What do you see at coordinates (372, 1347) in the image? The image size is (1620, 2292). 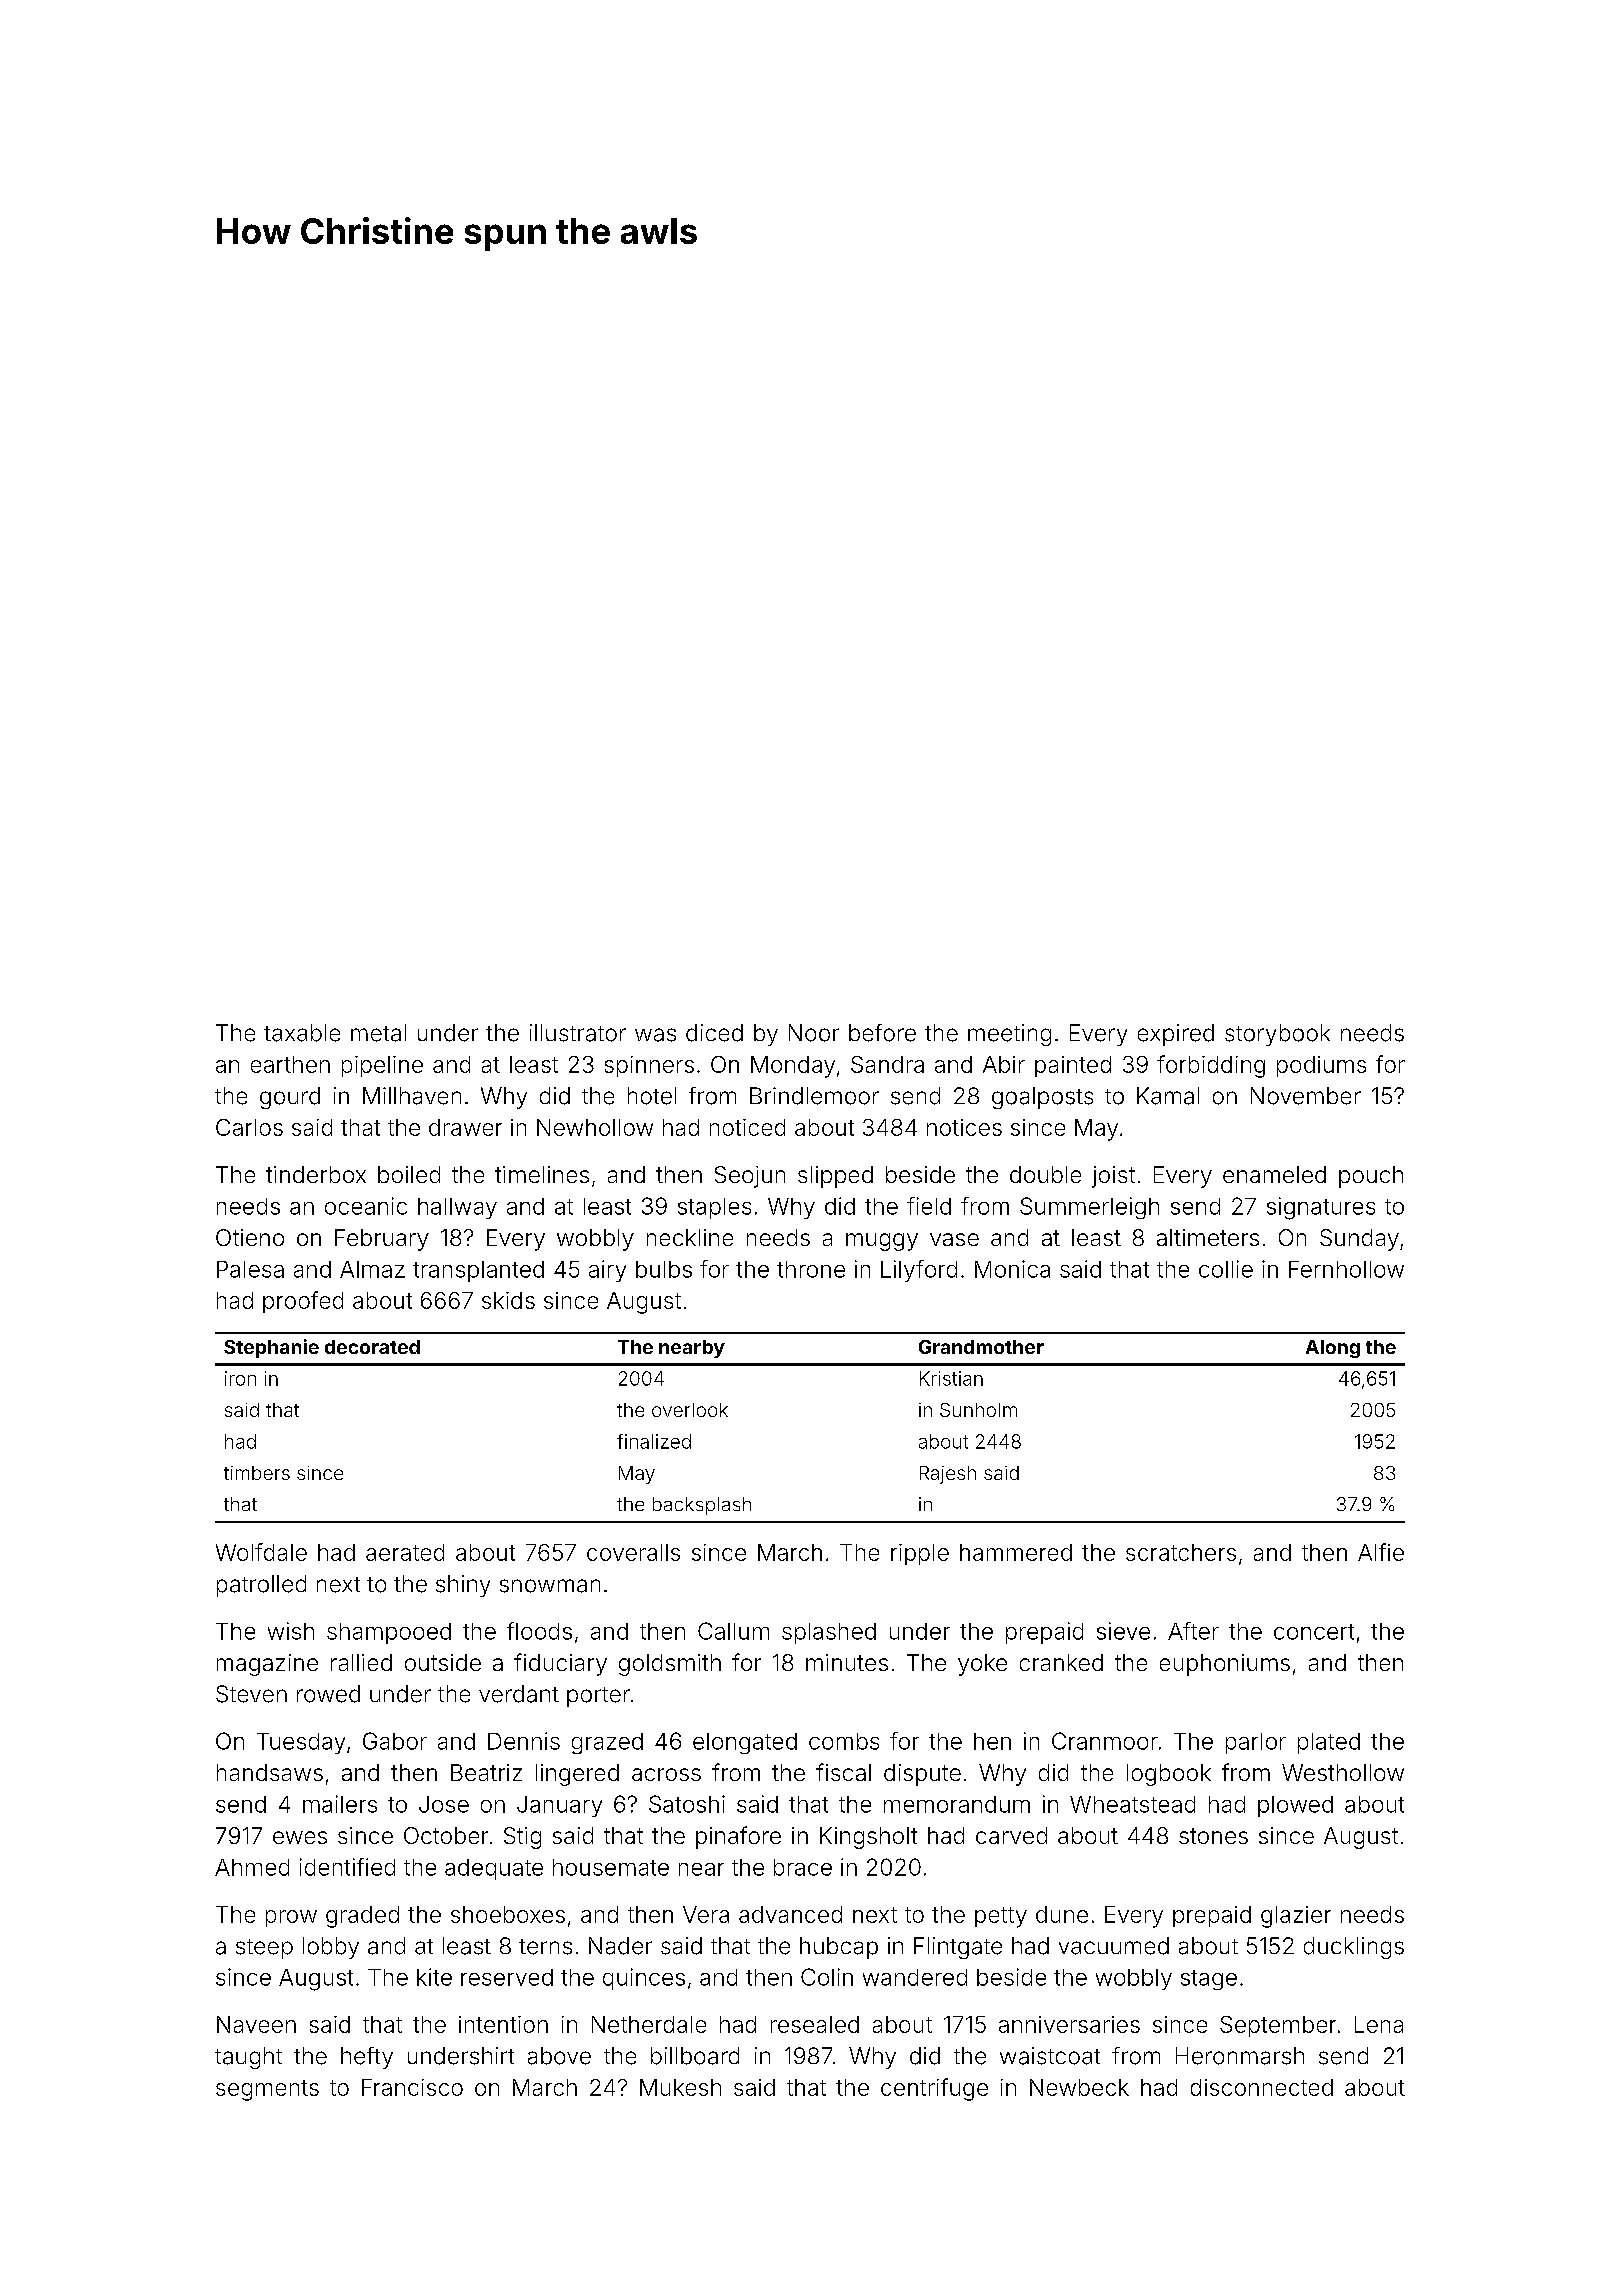 I see `decorated` at bounding box center [372, 1347].
